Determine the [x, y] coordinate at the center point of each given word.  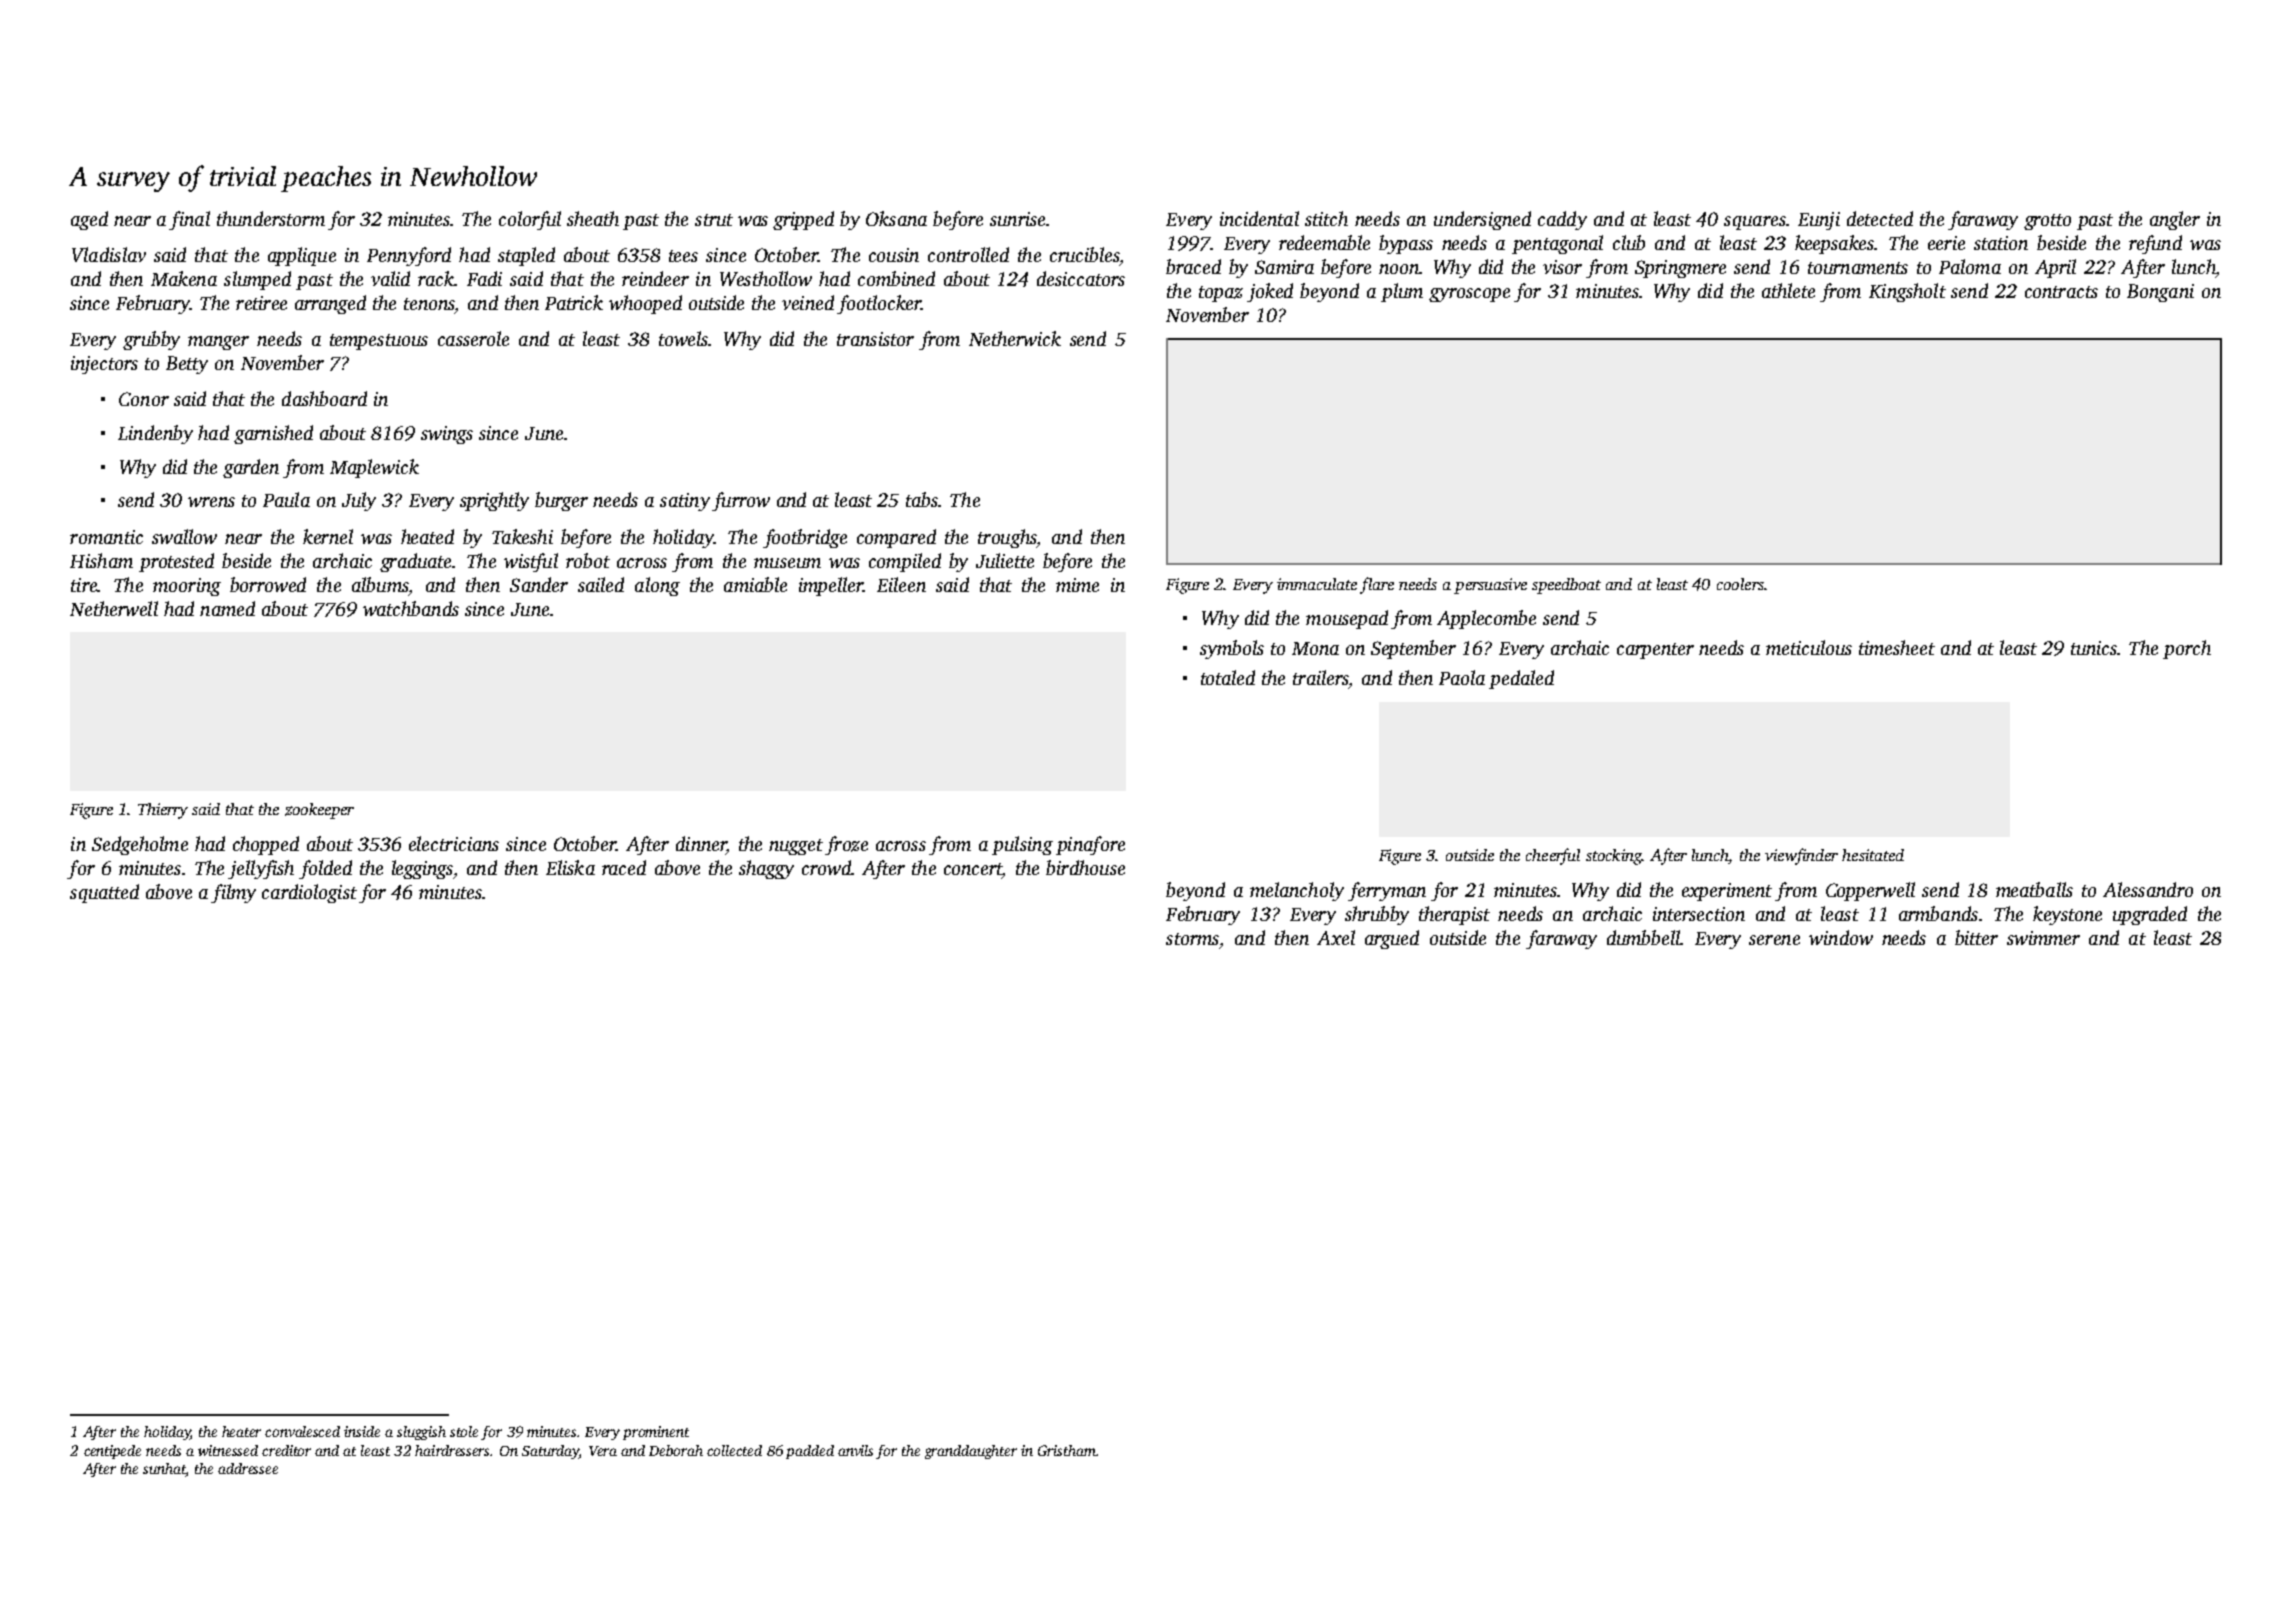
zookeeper [319, 811]
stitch [1326, 218]
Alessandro [2148, 889]
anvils [855, 1450]
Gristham [1067, 1450]
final [189, 220]
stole [464, 1431]
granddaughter [971, 1452]
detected [1880, 218]
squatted [104, 893]
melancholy [1297, 891]
